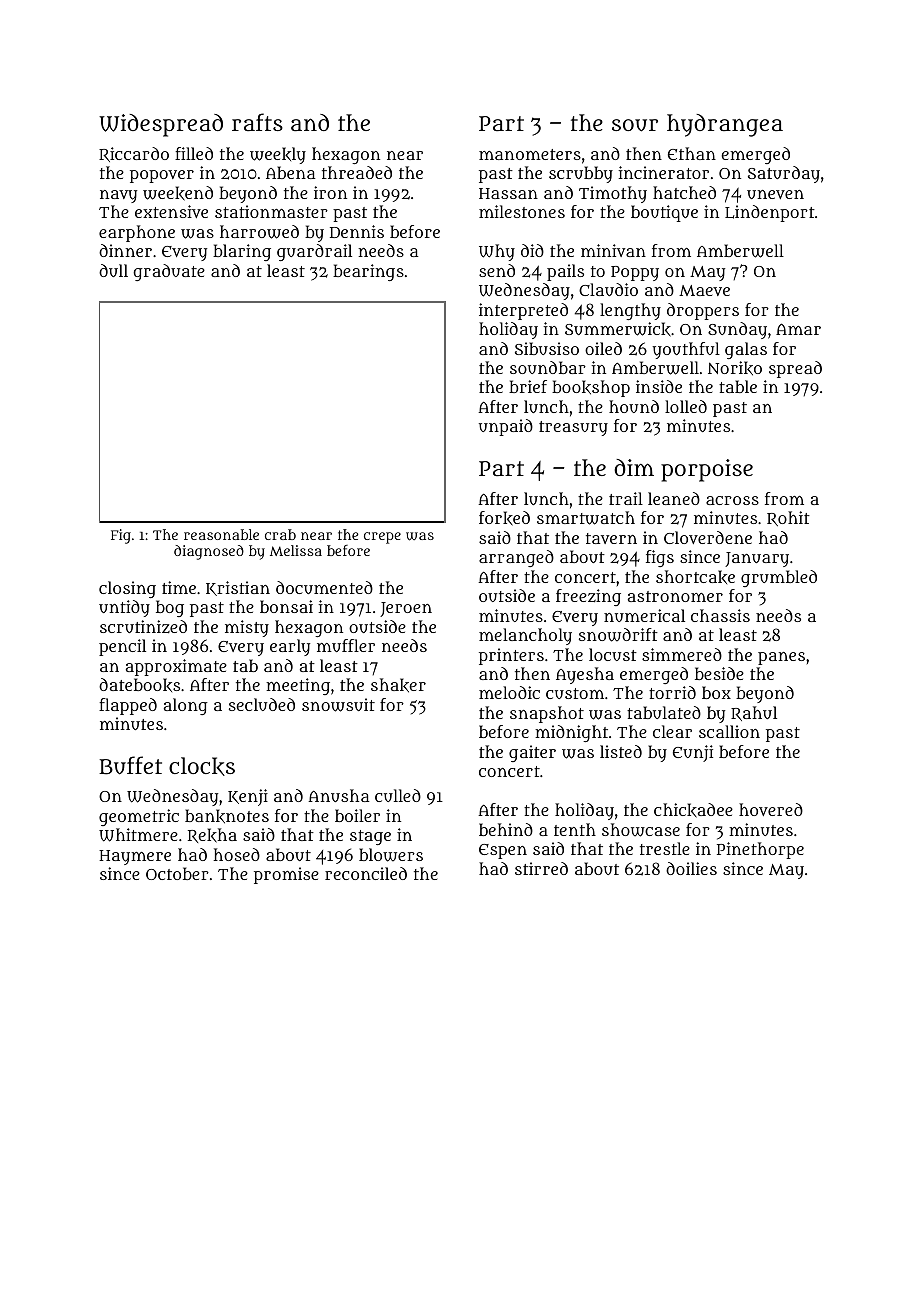 The width and height of the document is (924, 1308). Describe the element at coordinates (686, 406) in the document. I see `lolled` at that location.
